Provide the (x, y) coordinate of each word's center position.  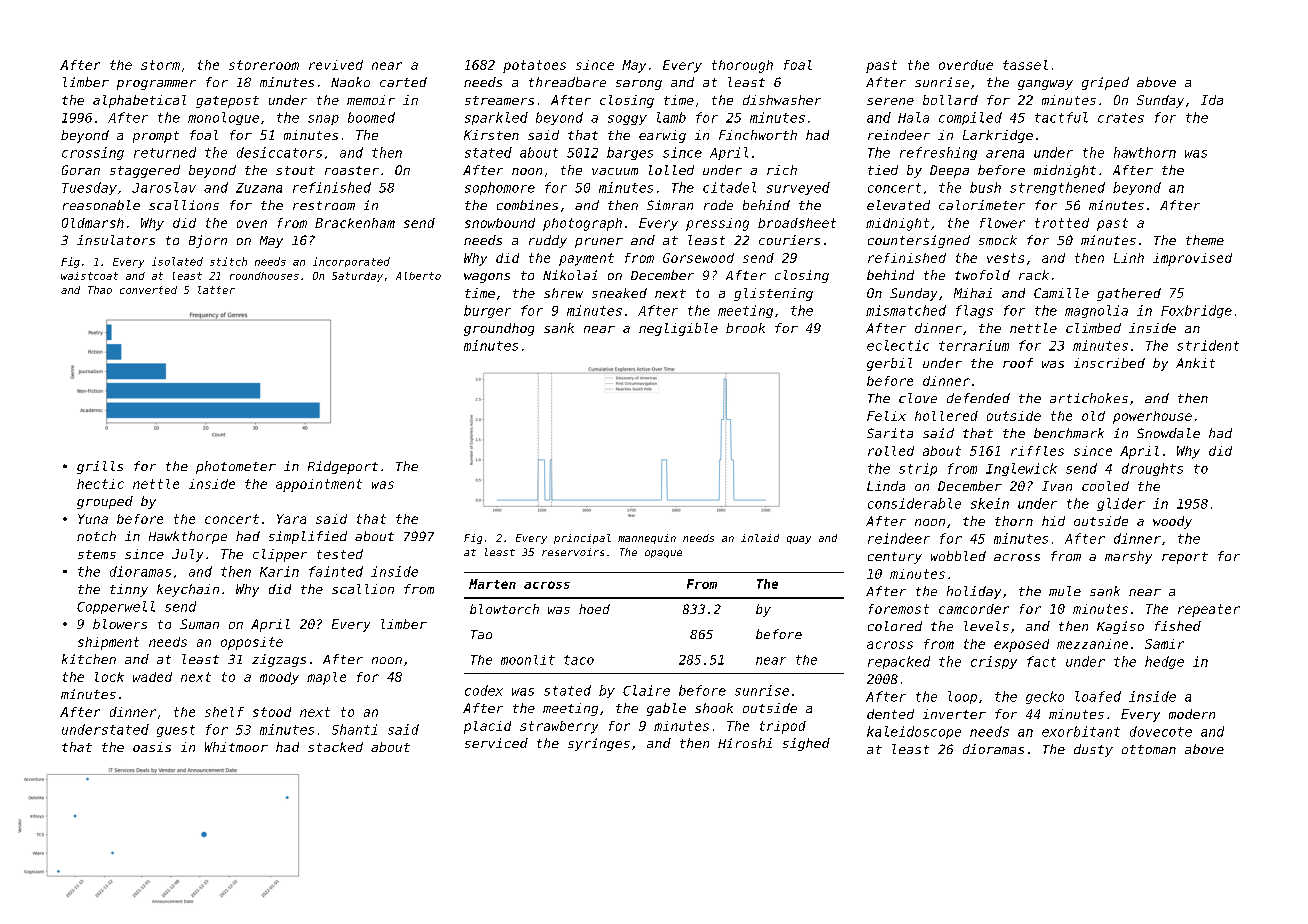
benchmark (1069, 433)
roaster (352, 170)
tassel (1025, 65)
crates (1121, 118)
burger (487, 311)
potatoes (534, 66)
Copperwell (116, 607)
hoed (594, 609)
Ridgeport (343, 467)
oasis (152, 747)
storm (160, 65)
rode (718, 205)
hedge (1164, 662)
